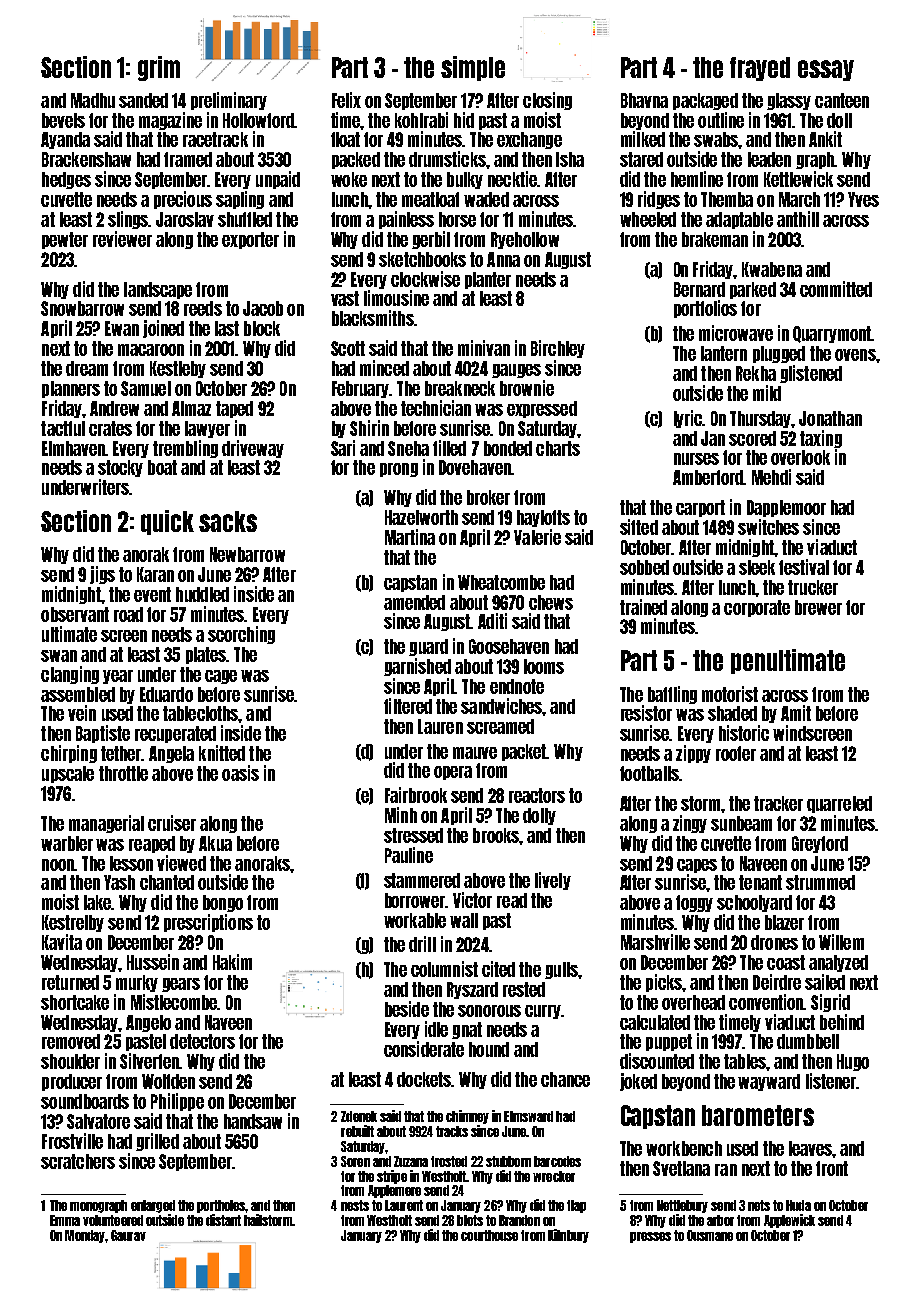  I want to click on lyric, so click(688, 419).
